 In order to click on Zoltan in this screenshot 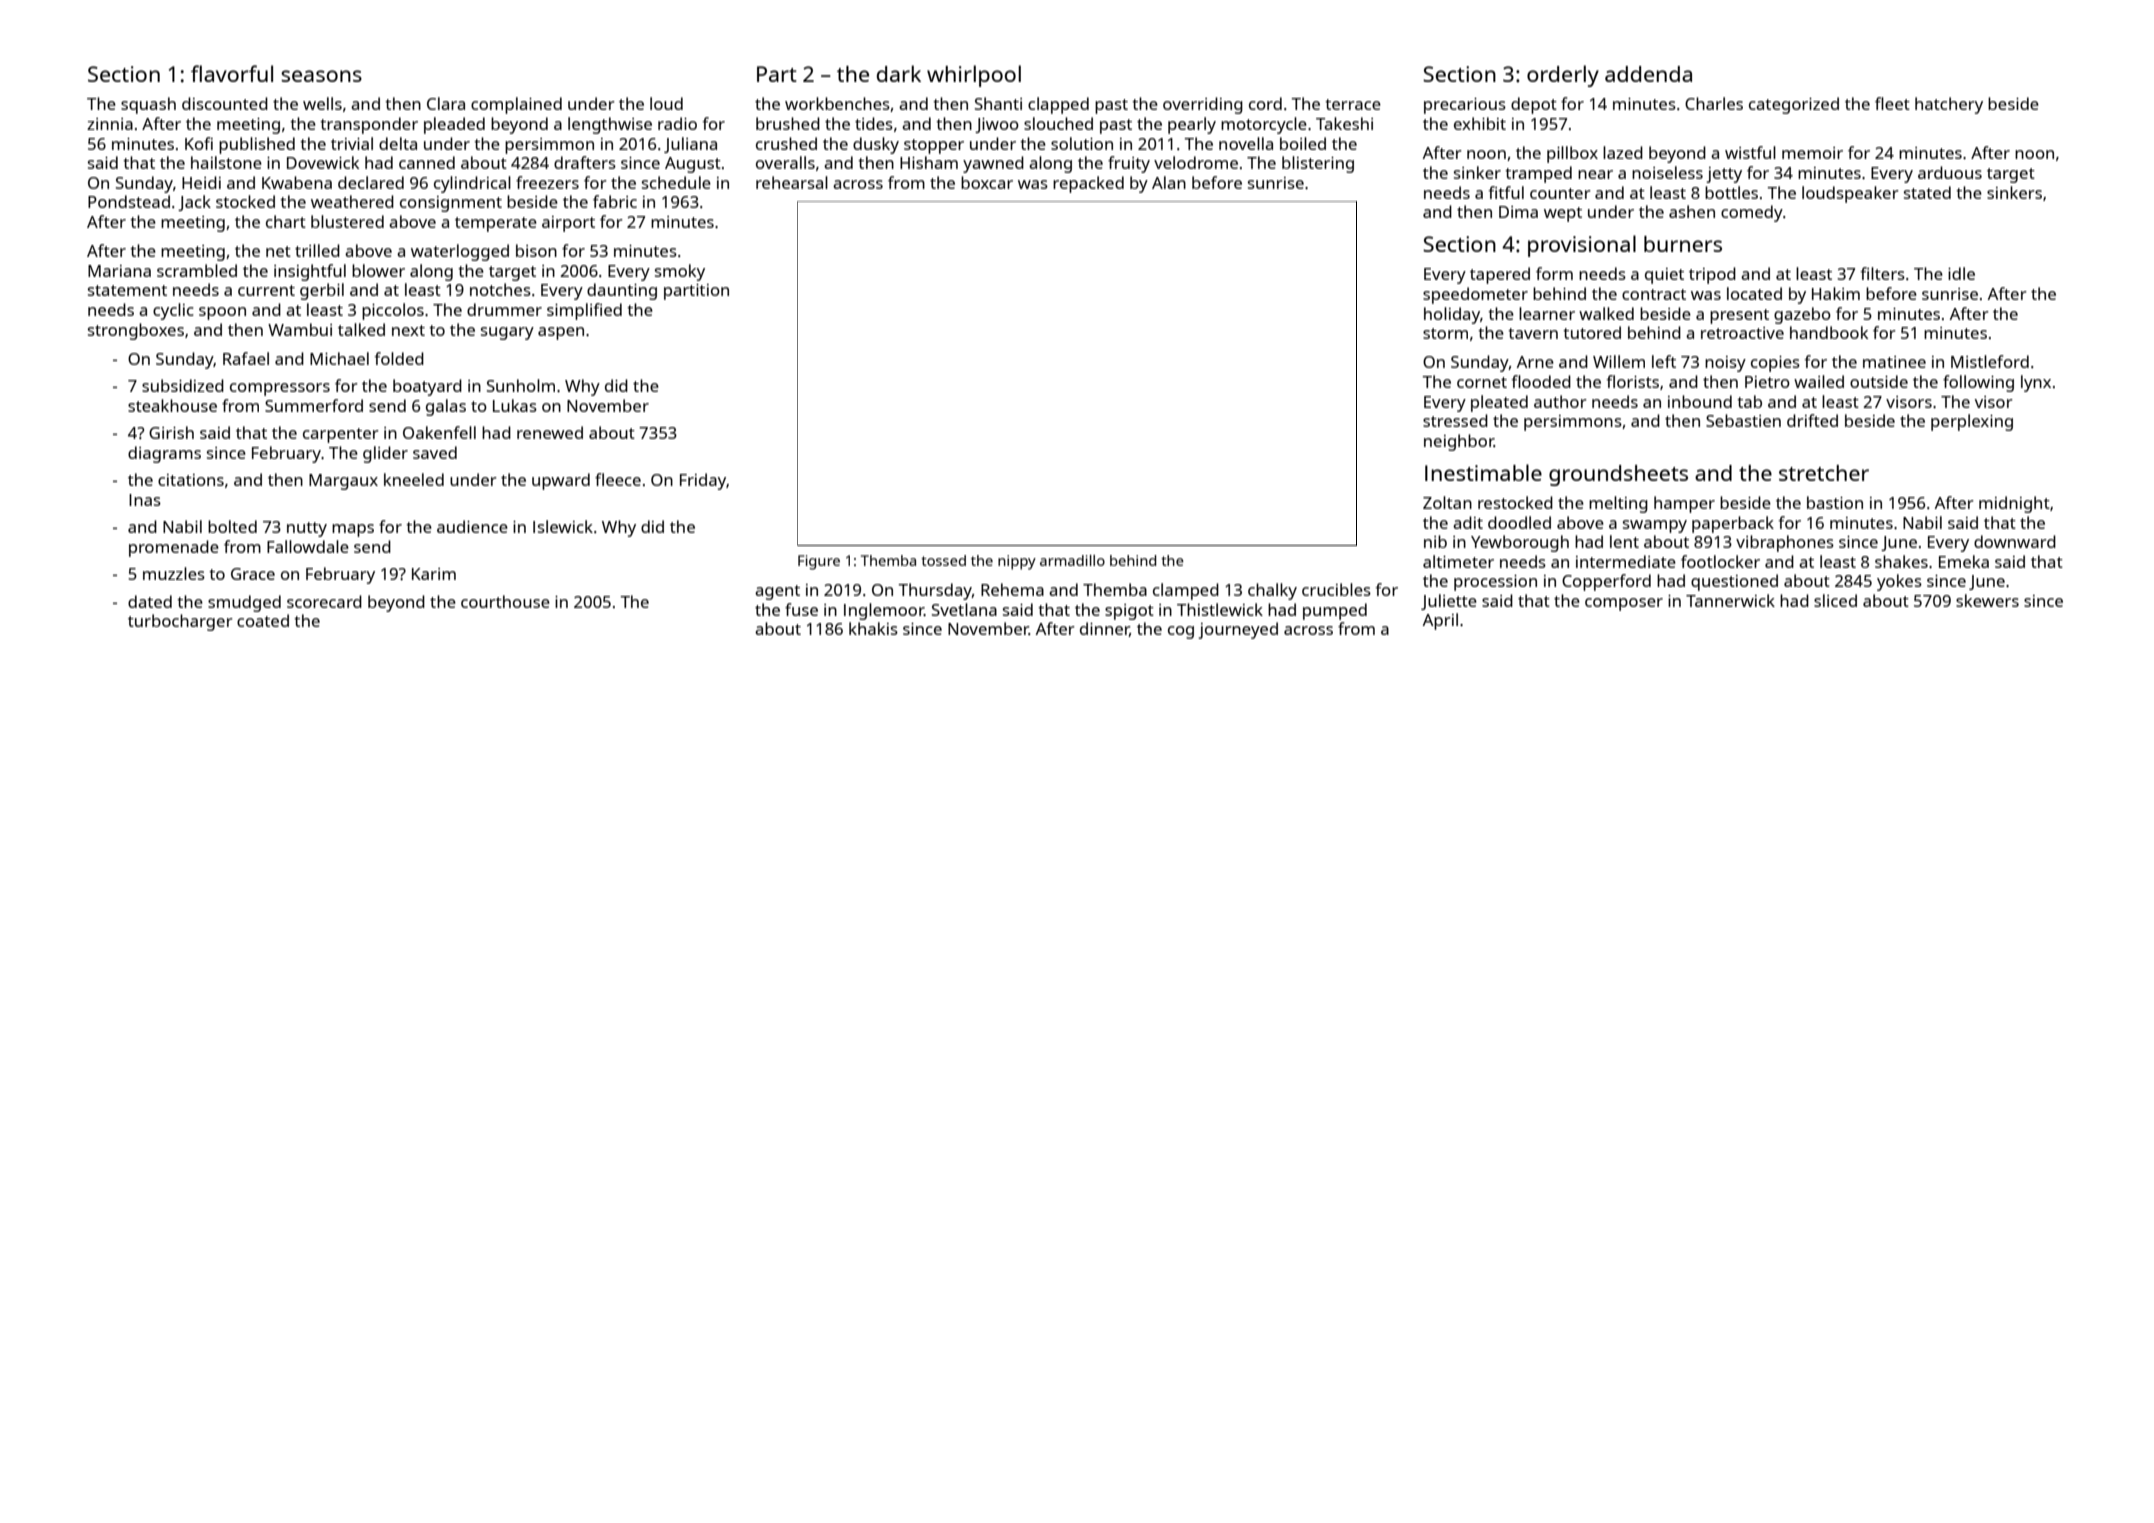, I will do `click(1447, 502)`.
